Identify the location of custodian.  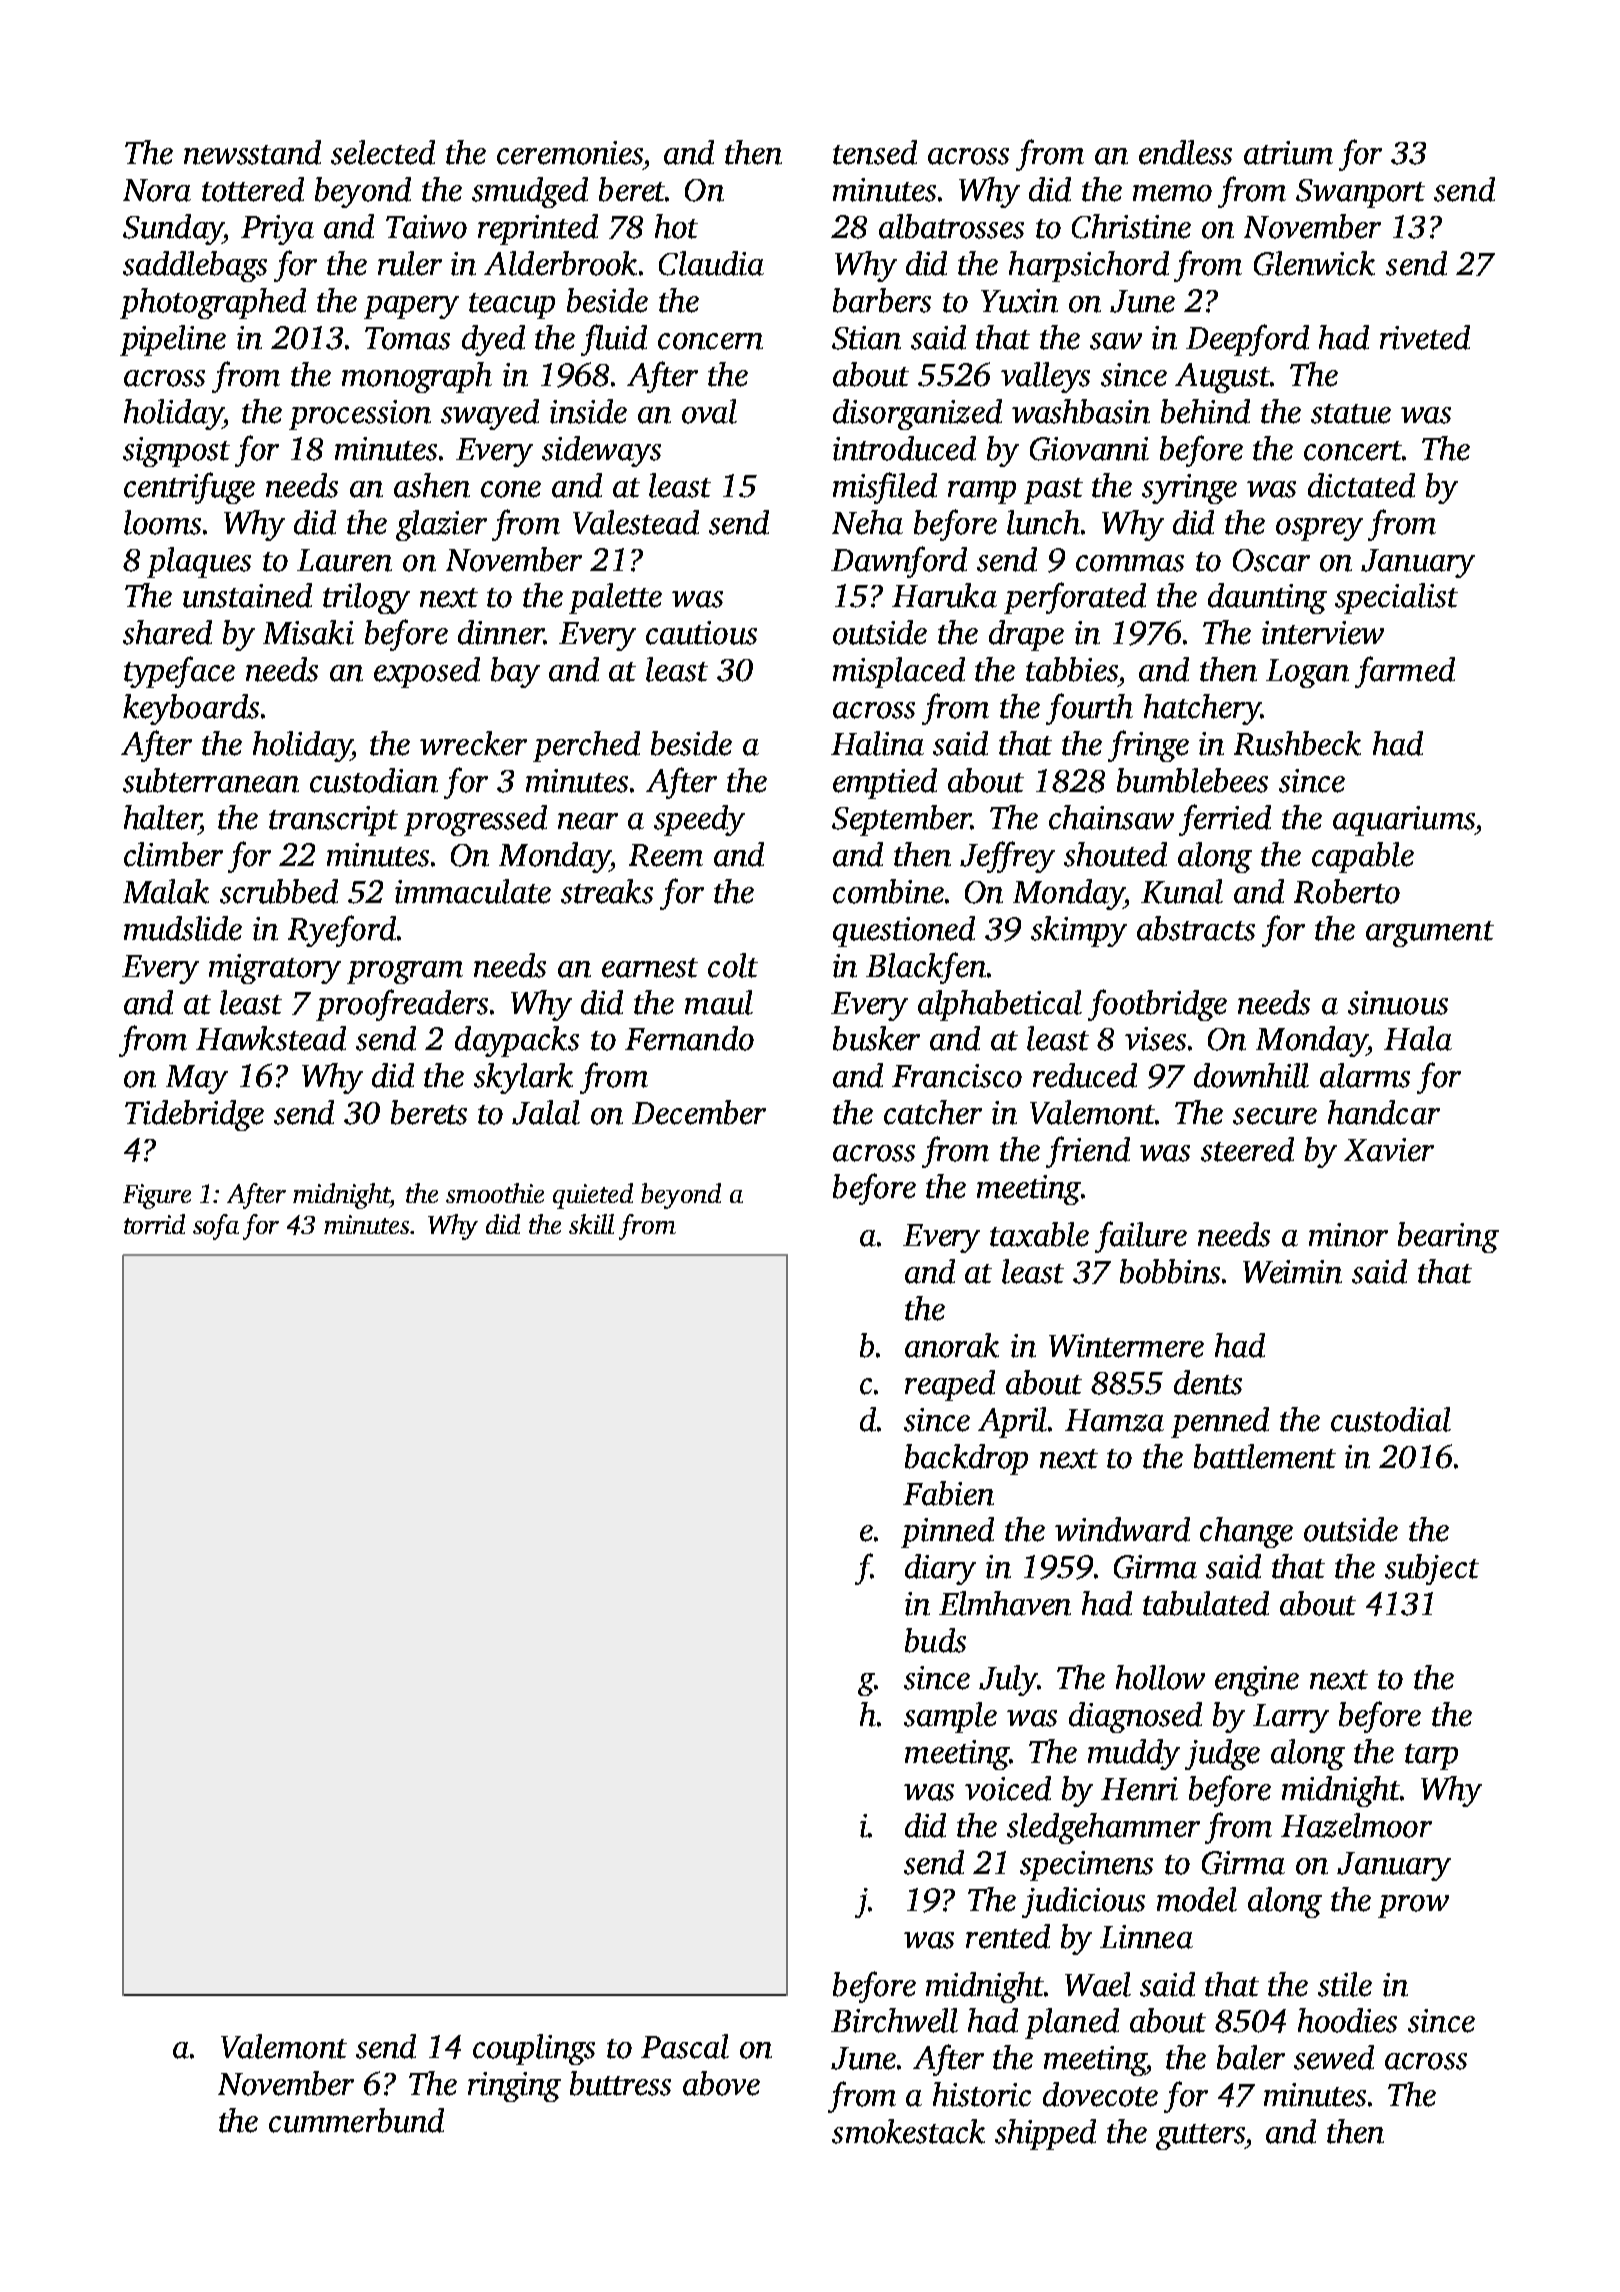
(374, 780).
